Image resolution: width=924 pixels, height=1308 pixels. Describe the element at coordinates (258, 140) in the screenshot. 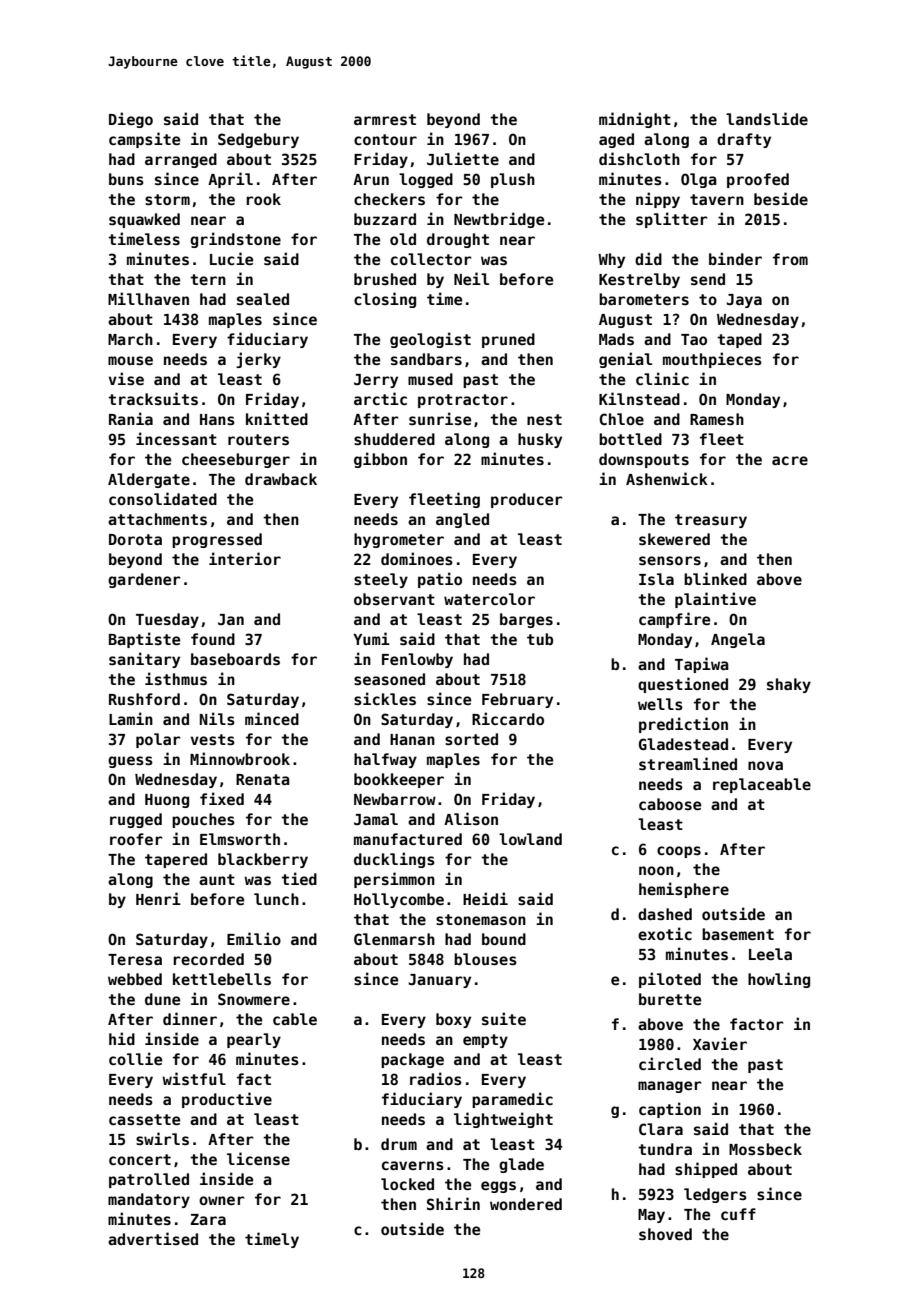

I see `Sedgebury` at that location.
